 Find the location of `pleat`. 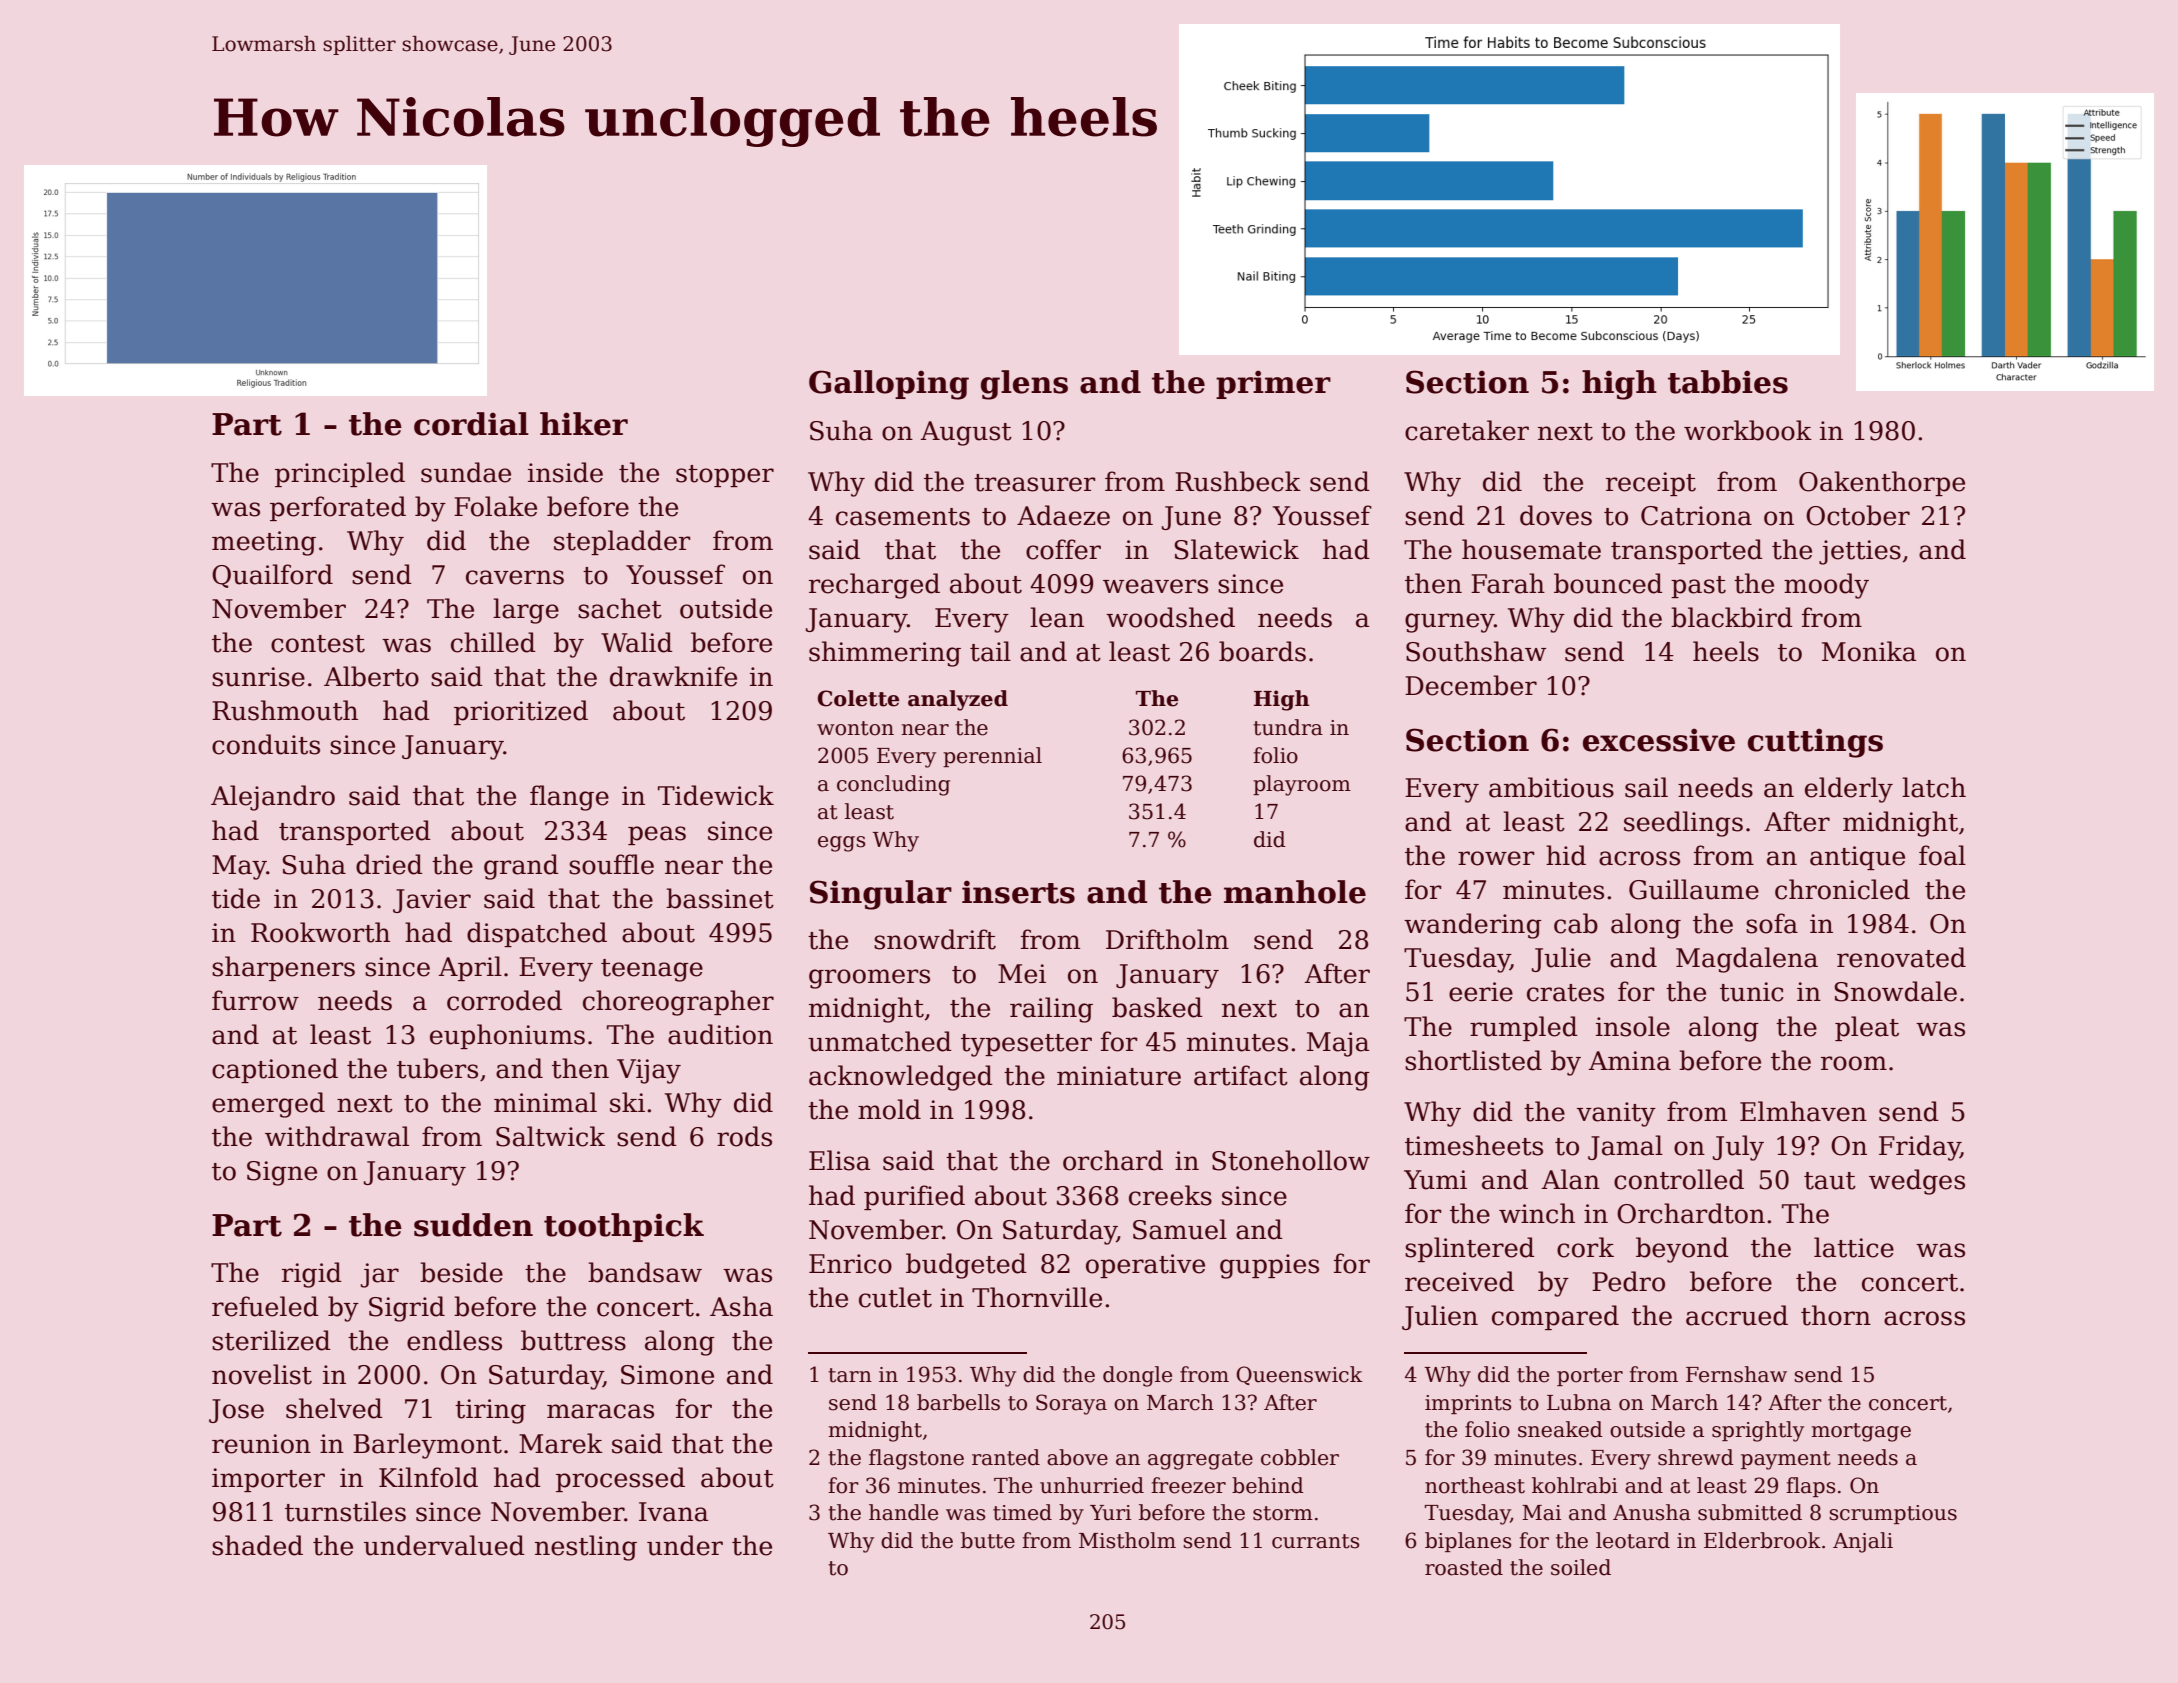

pleat is located at coordinates (1867, 1028).
